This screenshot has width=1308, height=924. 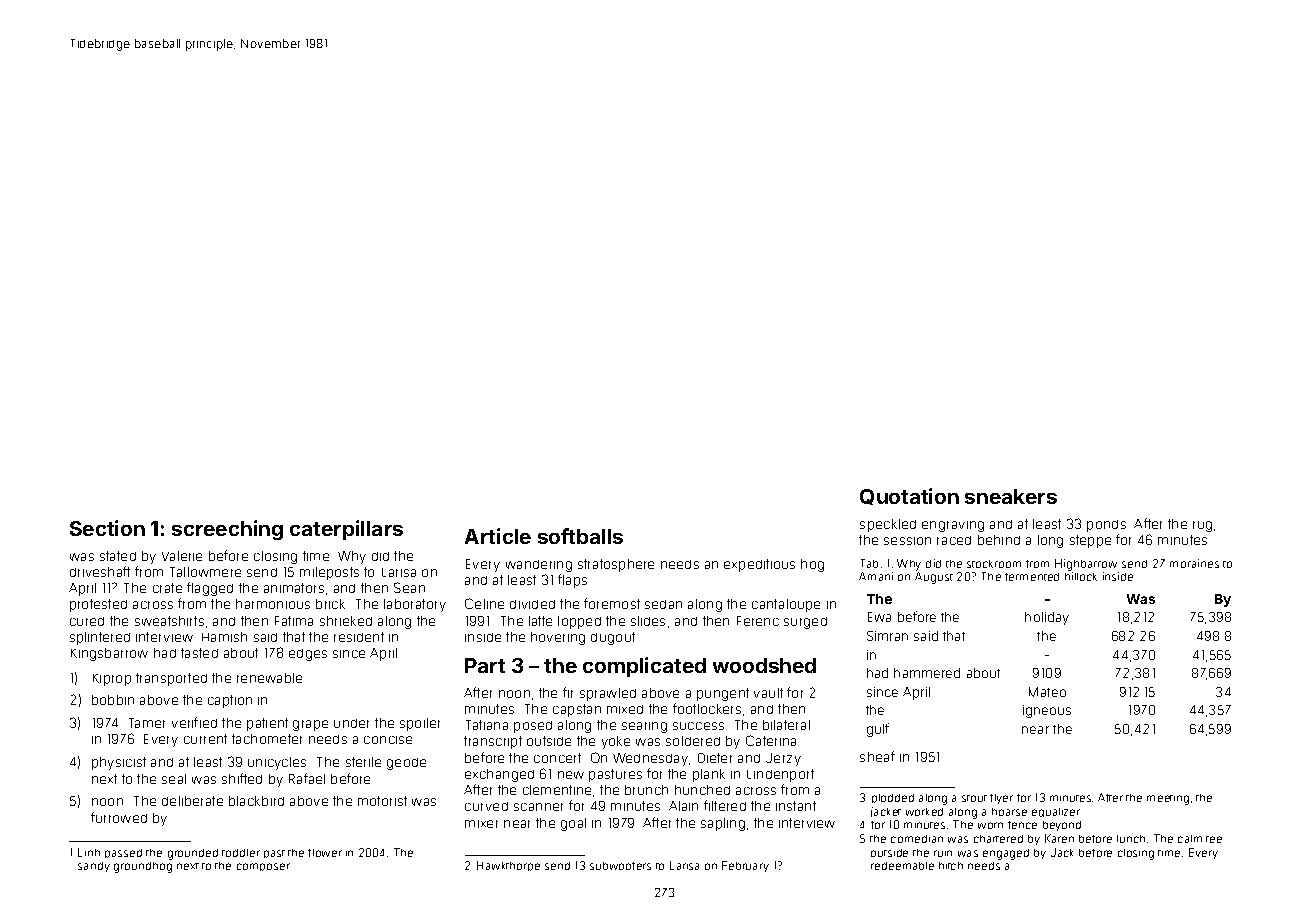 What do you see at coordinates (568, 692) in the screenshot?
I see `fir` at bounding box center [568, 692].
